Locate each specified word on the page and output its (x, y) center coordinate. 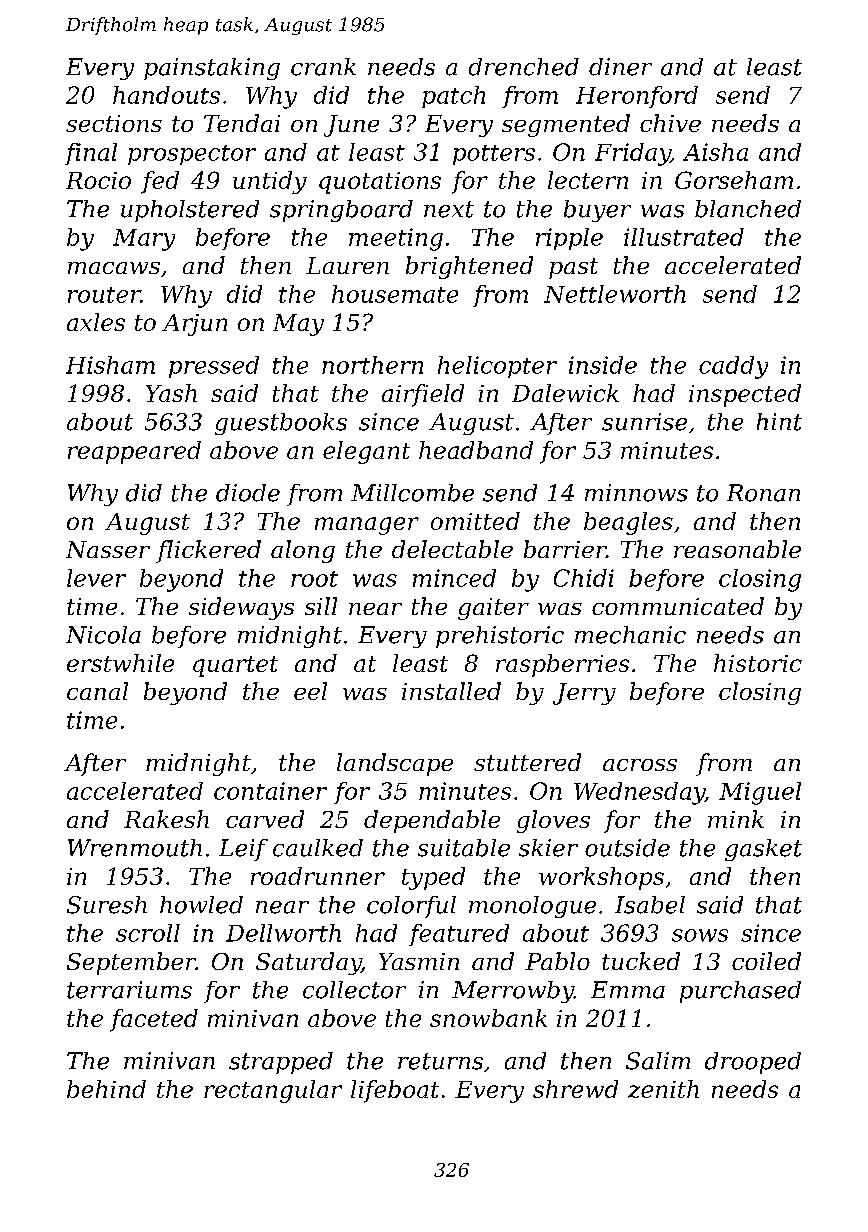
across (640, 765)
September (131, 963)
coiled (766, 961)
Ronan (763, 493)
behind (106, 1089)
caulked (318, 848)
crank (323, 67)
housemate (395, 294)
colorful (411, 907)
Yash (171, 393)
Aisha (715, 152)
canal (97, 691)
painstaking (212, 69)
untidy (270, 182)
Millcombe (412, 493)
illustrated (684, 237)
